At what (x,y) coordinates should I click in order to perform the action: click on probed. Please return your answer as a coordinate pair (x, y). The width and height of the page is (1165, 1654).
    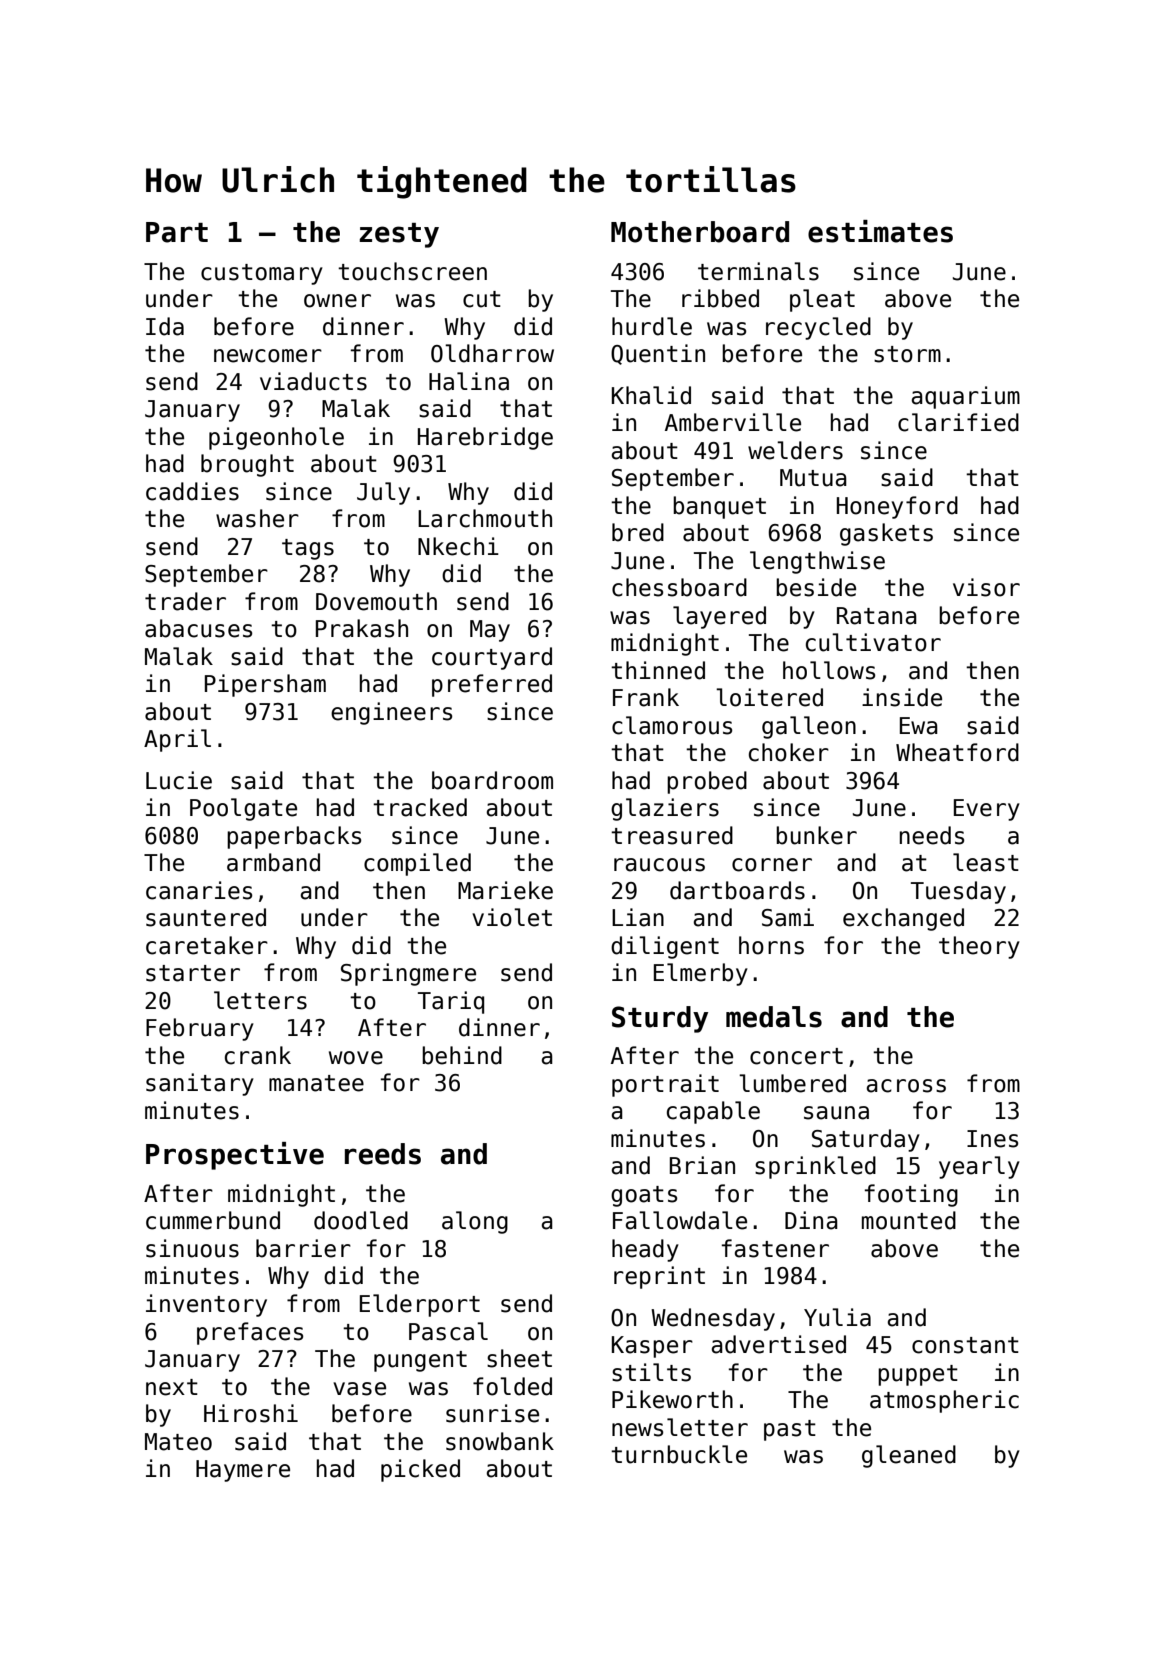
    Looking at the image, I should click on (707, 782).
